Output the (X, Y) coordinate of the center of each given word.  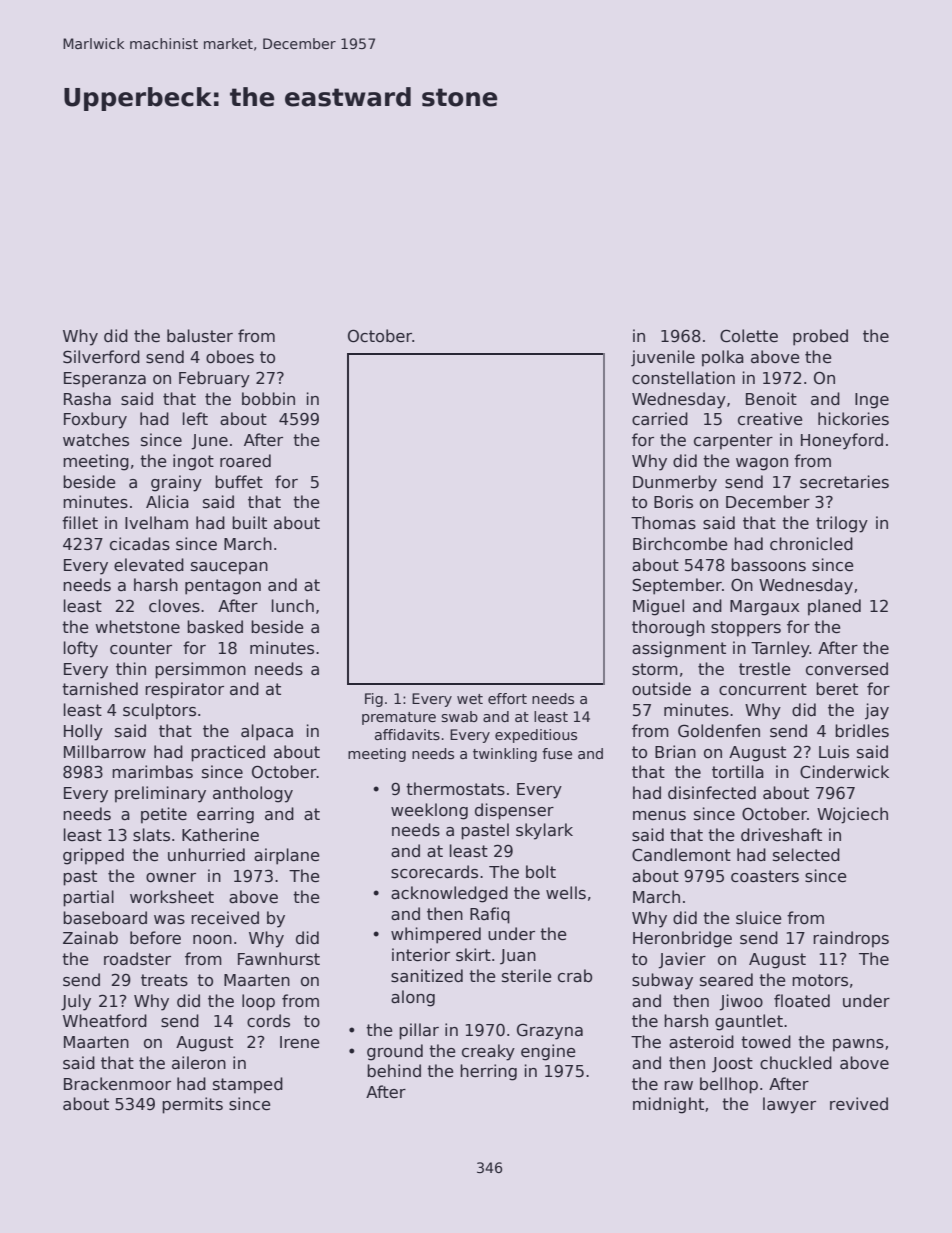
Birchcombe (680, 544)
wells (566, 893)
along (413, 998)
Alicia (167, 502)
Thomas (663, 523)
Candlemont (681, 855)
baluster (200, 336)
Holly (83, 732)
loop (258, 1002)
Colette (749, 336)
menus (659, 815)
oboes (230, 357)
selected (806, 855)
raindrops (851, 939)
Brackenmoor (117, 1084)
